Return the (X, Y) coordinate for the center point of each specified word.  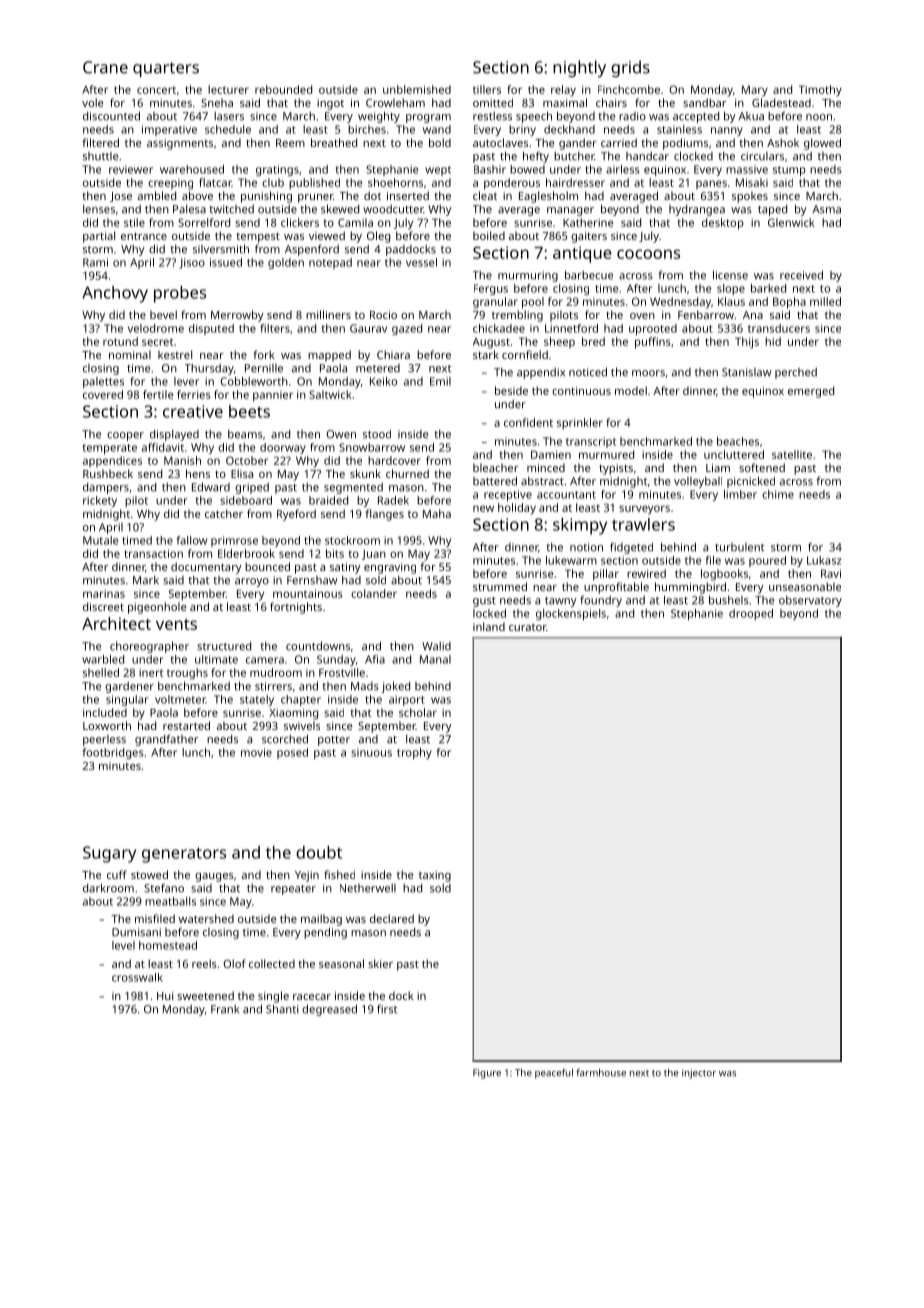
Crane (105, 67)
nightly (579, 68)
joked (395, 687)
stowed (149, 874)
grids (630, 68)
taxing (435, 876)
